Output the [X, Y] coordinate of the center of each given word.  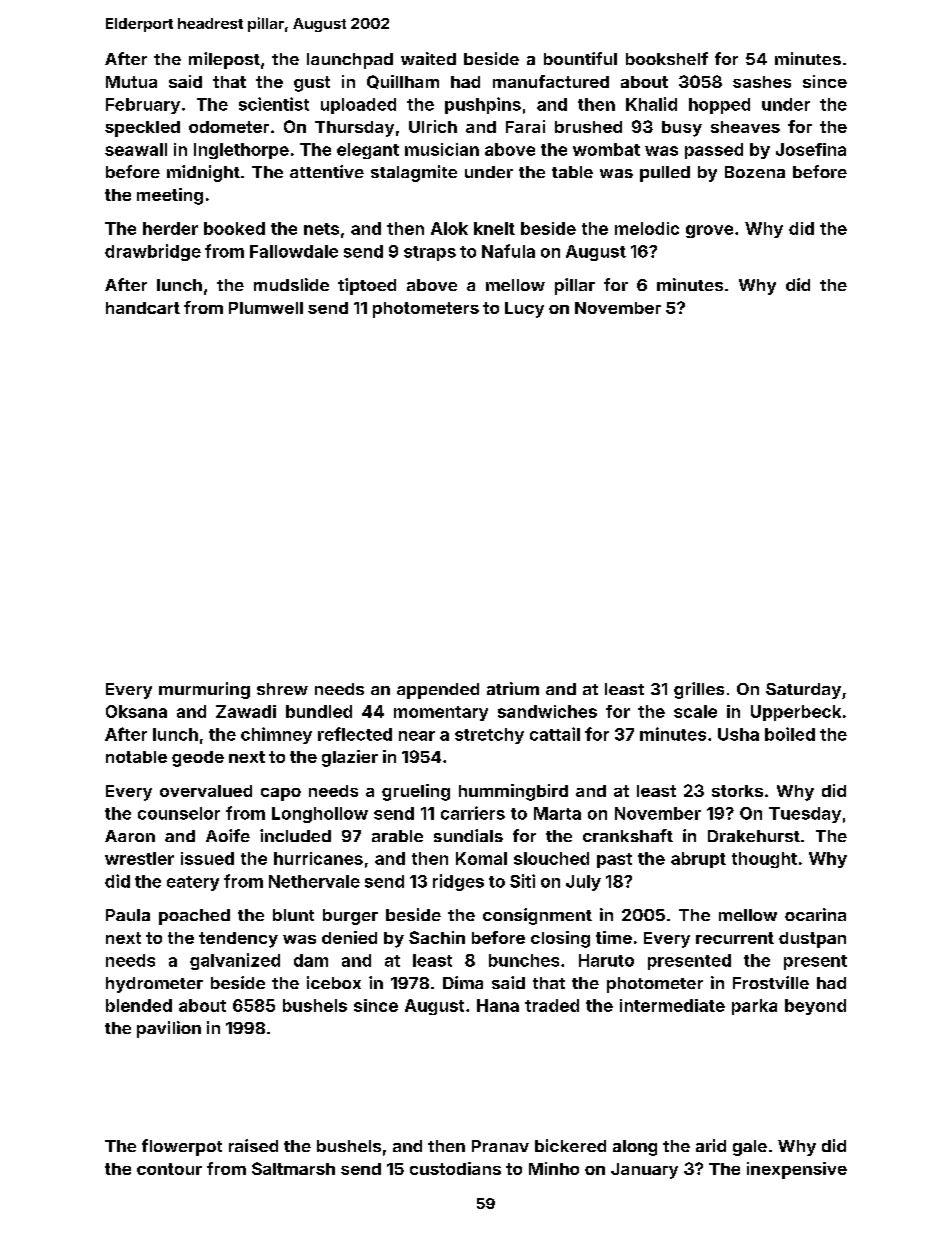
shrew [282, 689]
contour [169, 1169]
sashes [762, 82]
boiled [790, 734]
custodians [455, 1168]
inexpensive [797, 1170]
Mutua [131, 82]
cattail [555, 734]
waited [428, 58]
